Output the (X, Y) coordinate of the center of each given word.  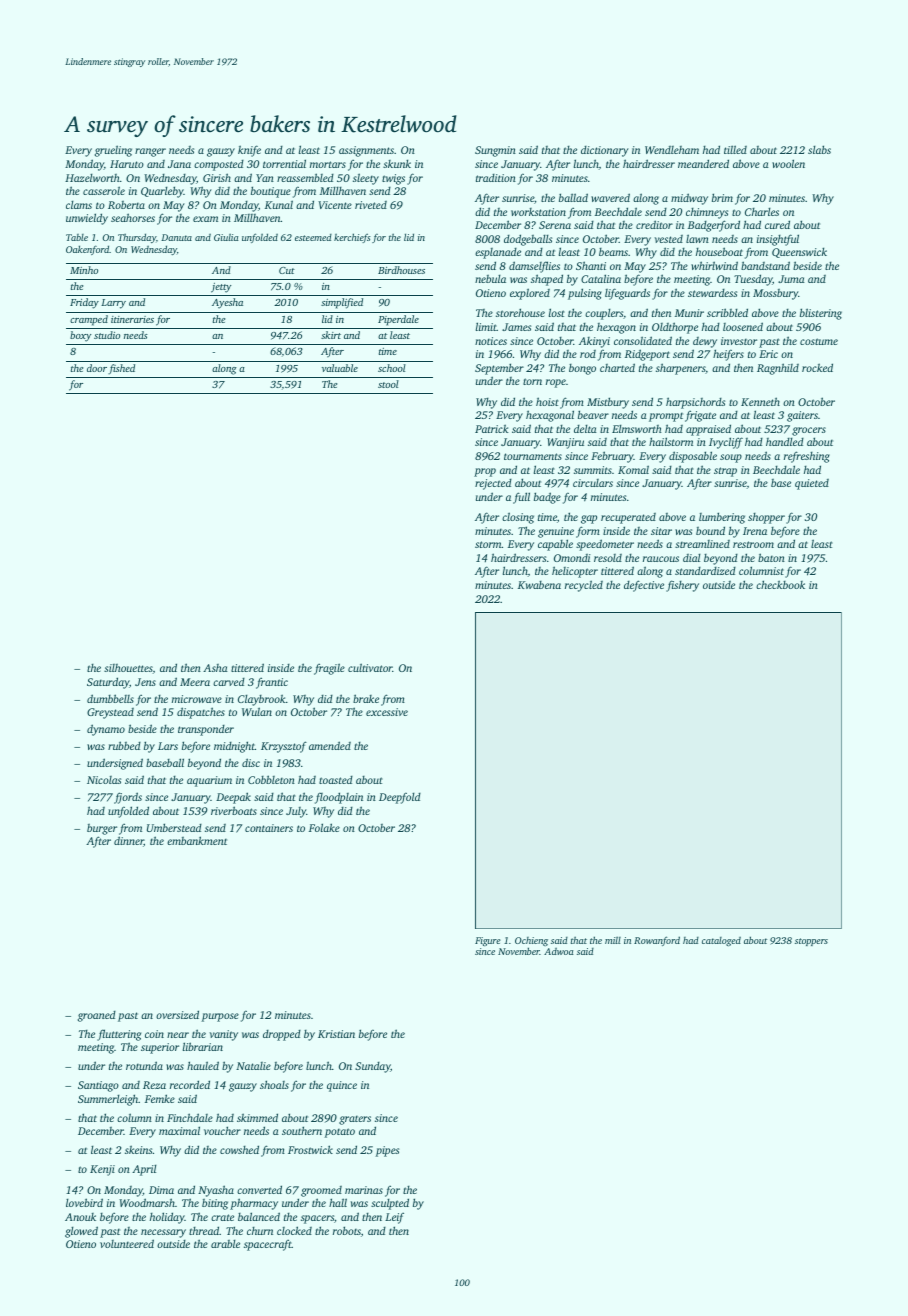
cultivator (370, 667)
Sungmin (495, 151)
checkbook (780, 584)
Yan (265, 178)
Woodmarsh (147, 1202)
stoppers (811, 942)
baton (771, 557)
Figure (488, 941)
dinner (129, 841)
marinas (364, 1190)
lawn (697, 238)
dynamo (106, 730)
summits (593, 470)
